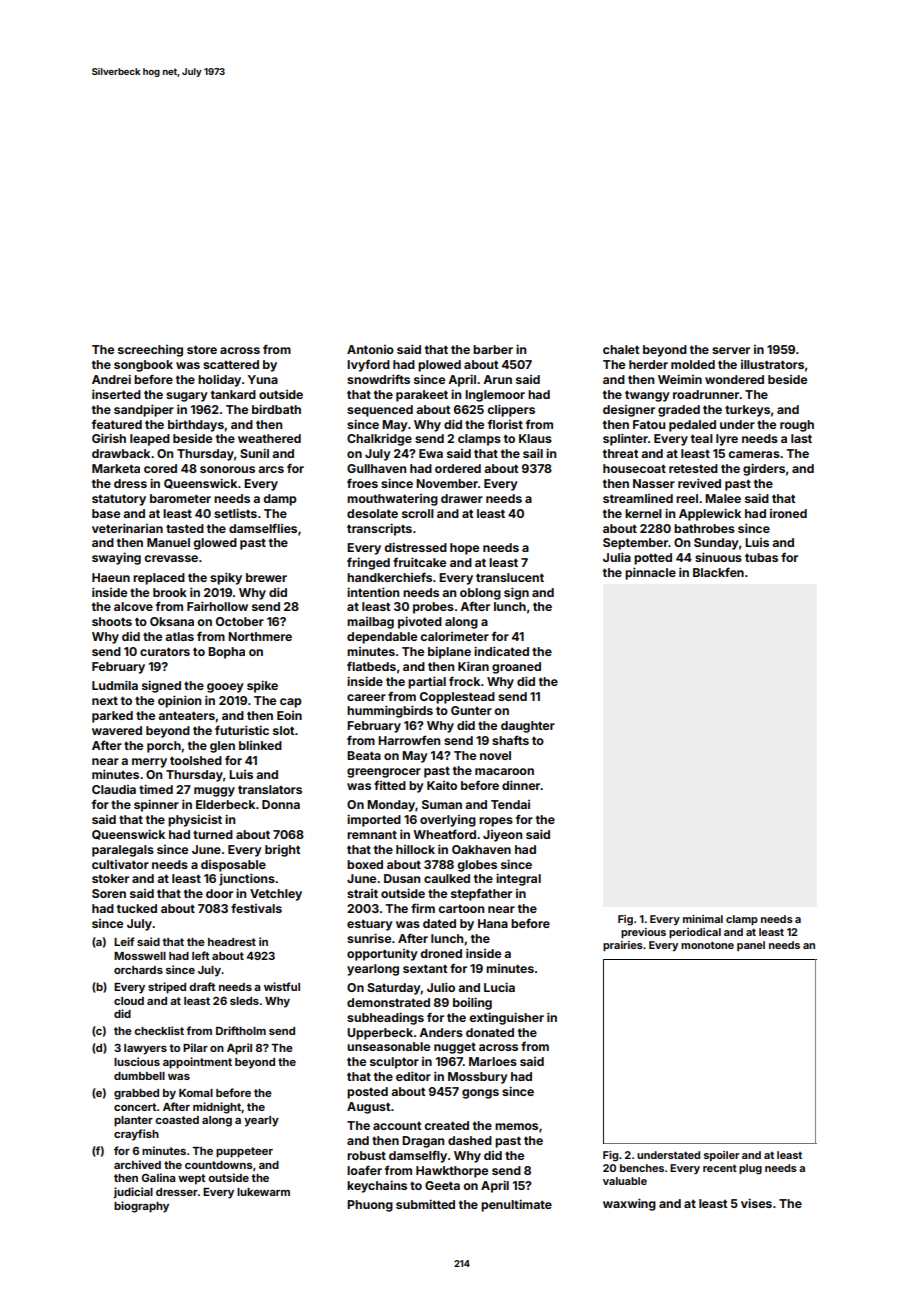  Describe the element at coordinates (510, 740) in the page. I see `shafts` at that location.
